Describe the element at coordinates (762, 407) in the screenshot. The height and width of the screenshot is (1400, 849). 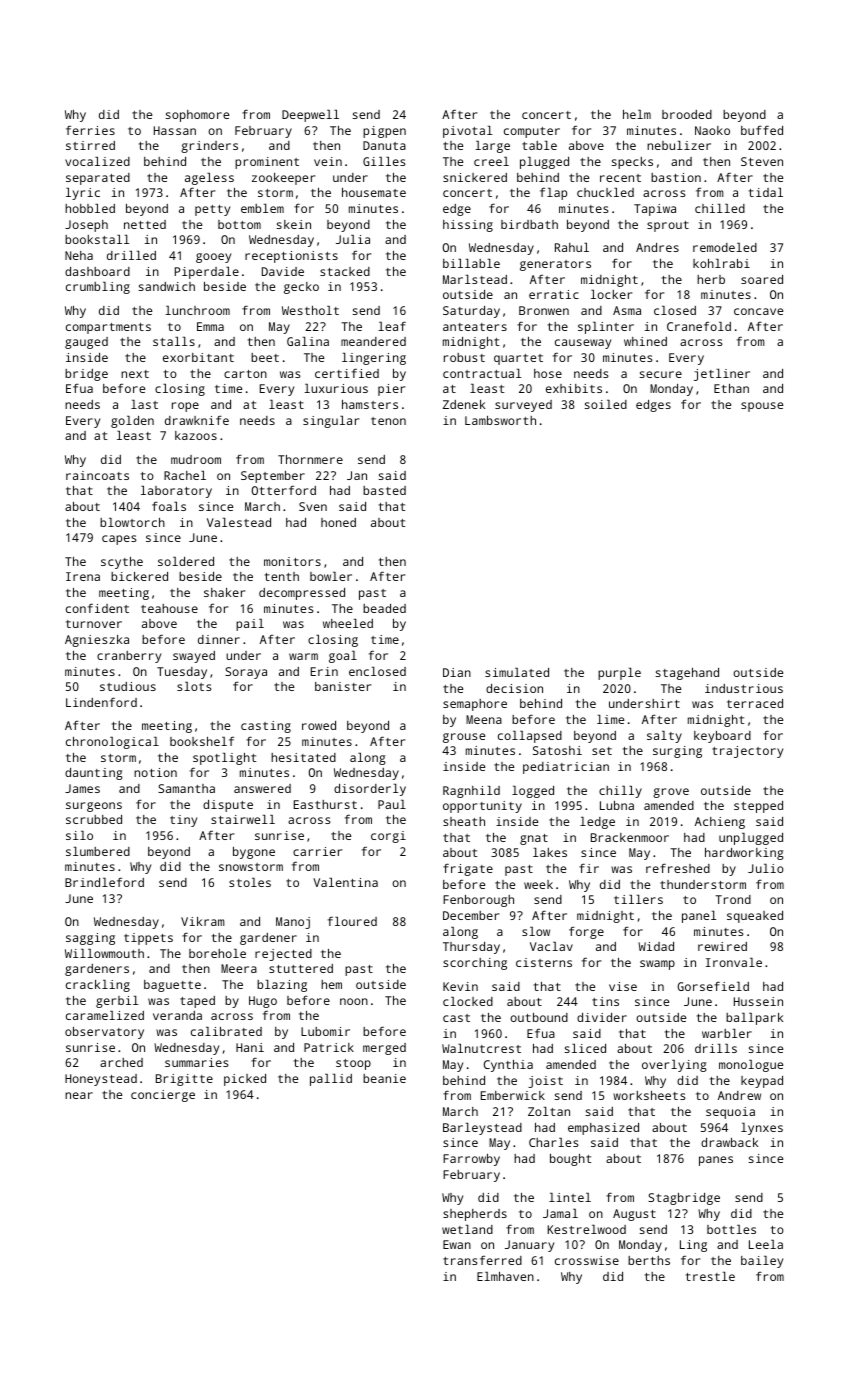
I see `spouse` at that location.
